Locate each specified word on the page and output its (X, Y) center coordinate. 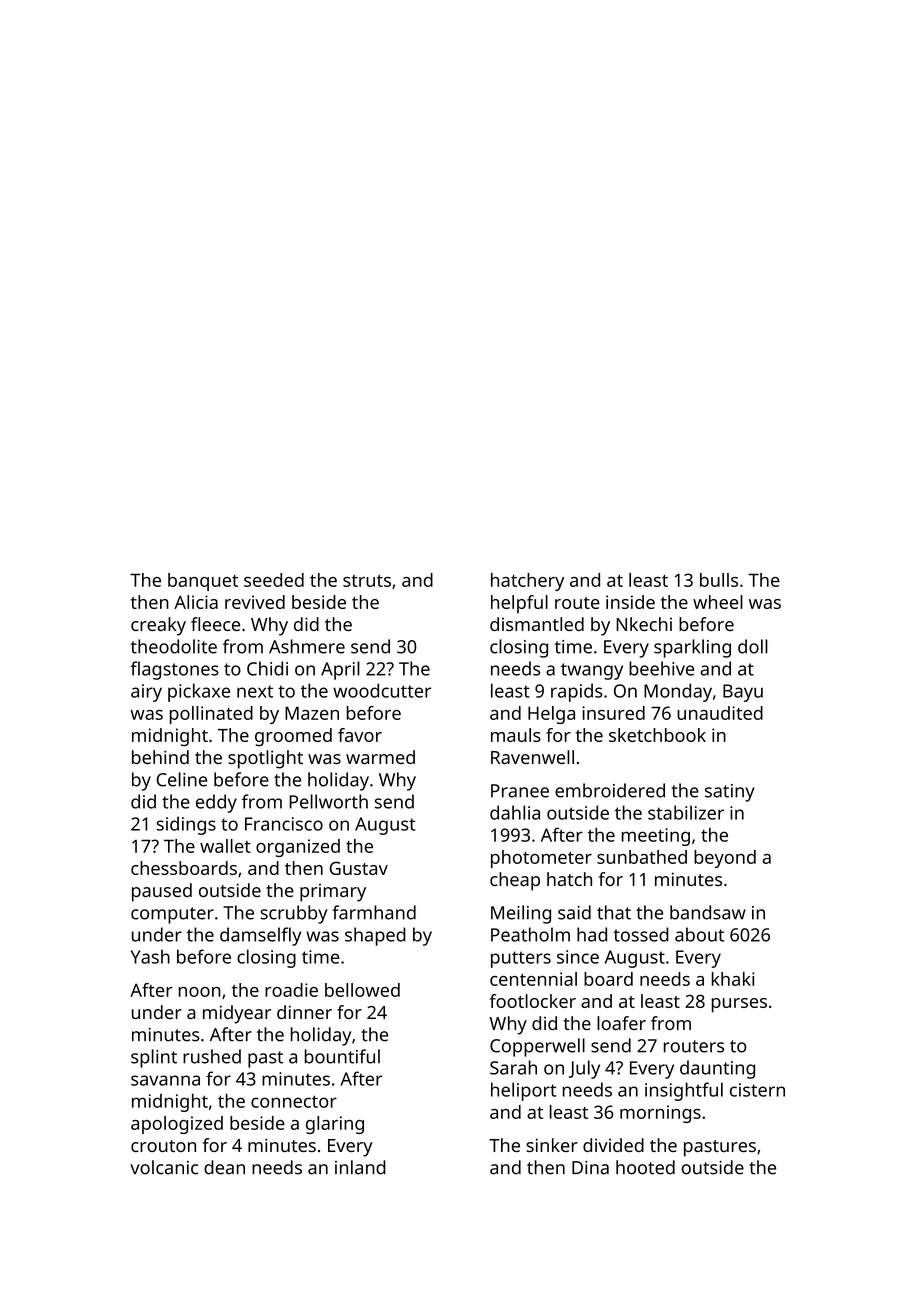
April (340, 670)
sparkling (692, 648)
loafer (621, 1023)
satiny (730, 793)
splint (154, 1058)
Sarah (513, 1067)
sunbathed (642, 857)
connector (294, 1101)
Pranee (520, 791)
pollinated (211, 715)
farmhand (374, 912)
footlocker (533, 1001)
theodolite (174, 646)
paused (162, 892)
